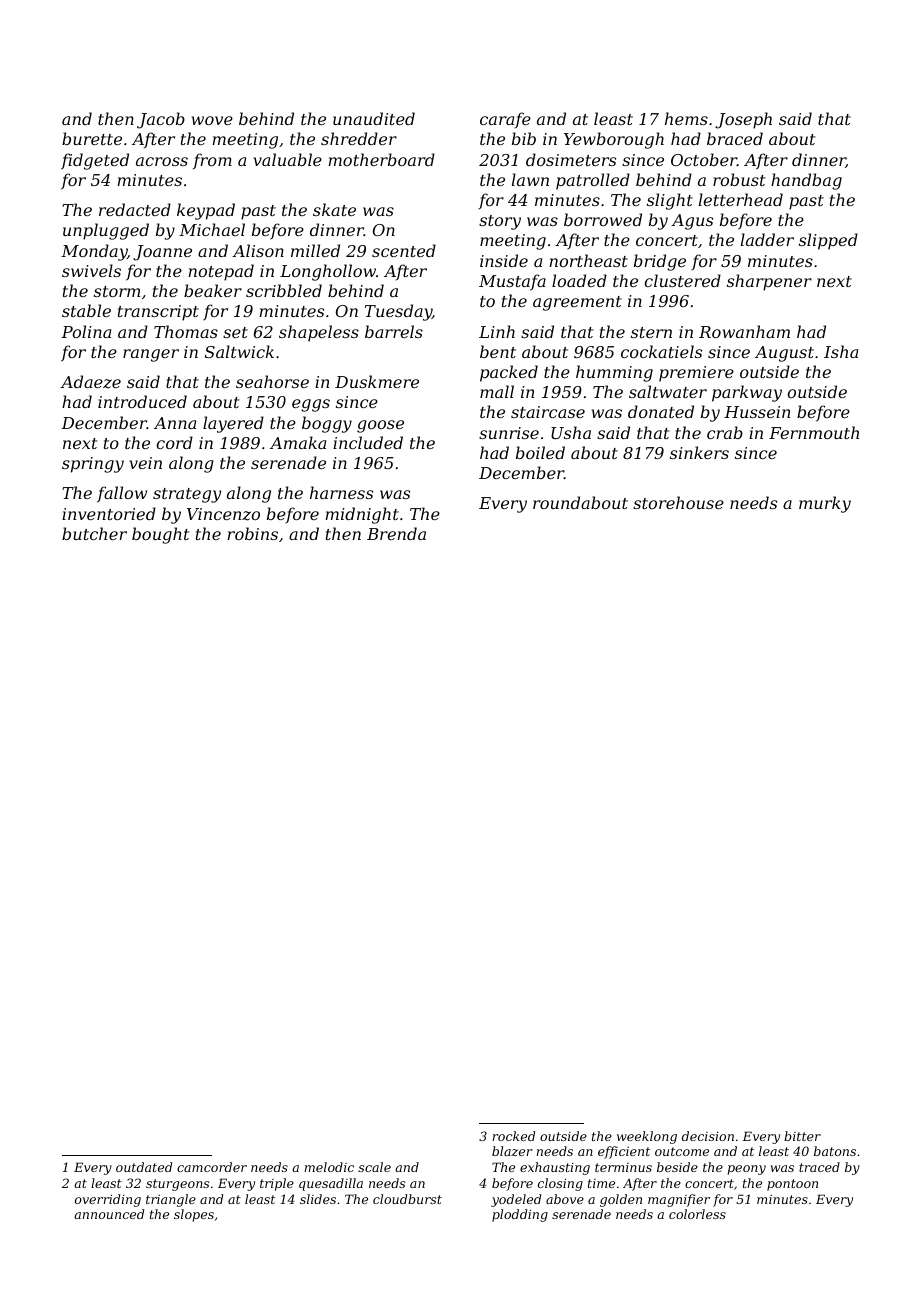 Image resolution: width=924 pixels, height=1308 pixels. Describe the element at coordinates (95, 161) in the page. I see `fidgeted` at that location.
